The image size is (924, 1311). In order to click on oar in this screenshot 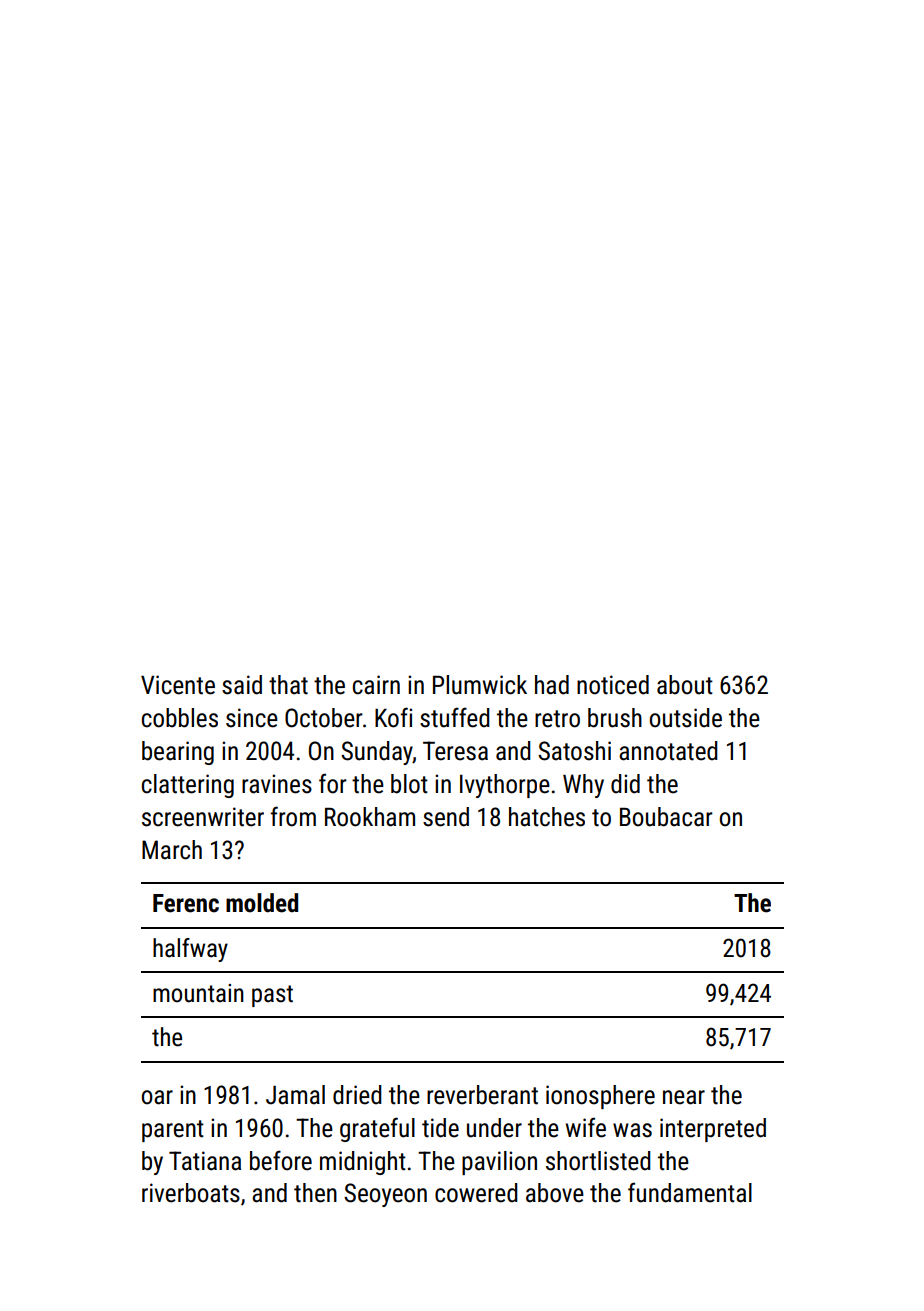, I will do `click(157, 1097)`.
